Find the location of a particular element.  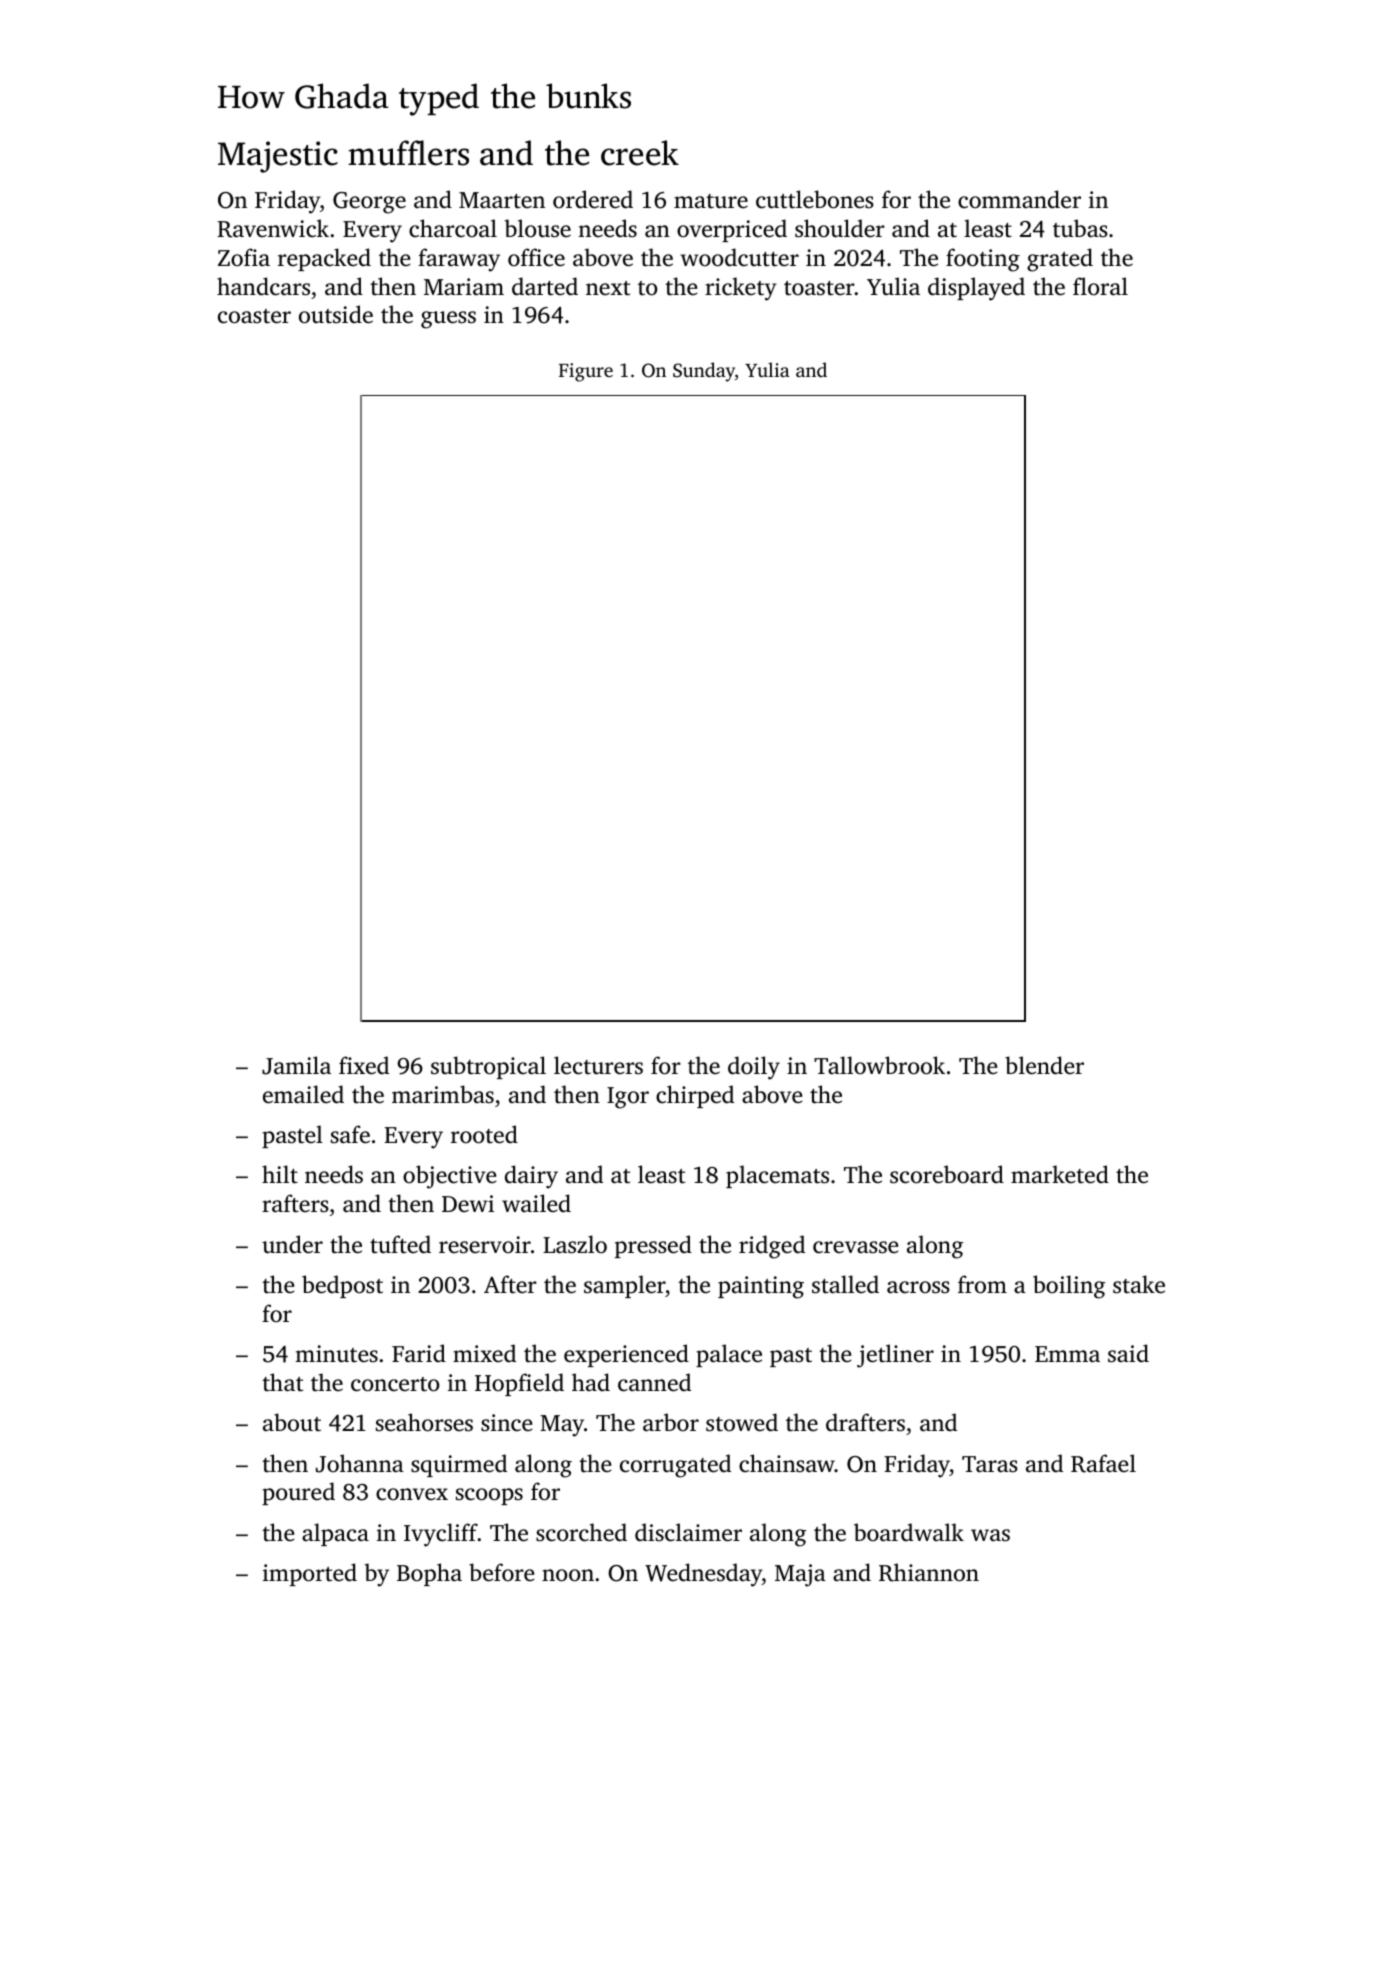

jetliner is located at coordinates (895, 1356).
